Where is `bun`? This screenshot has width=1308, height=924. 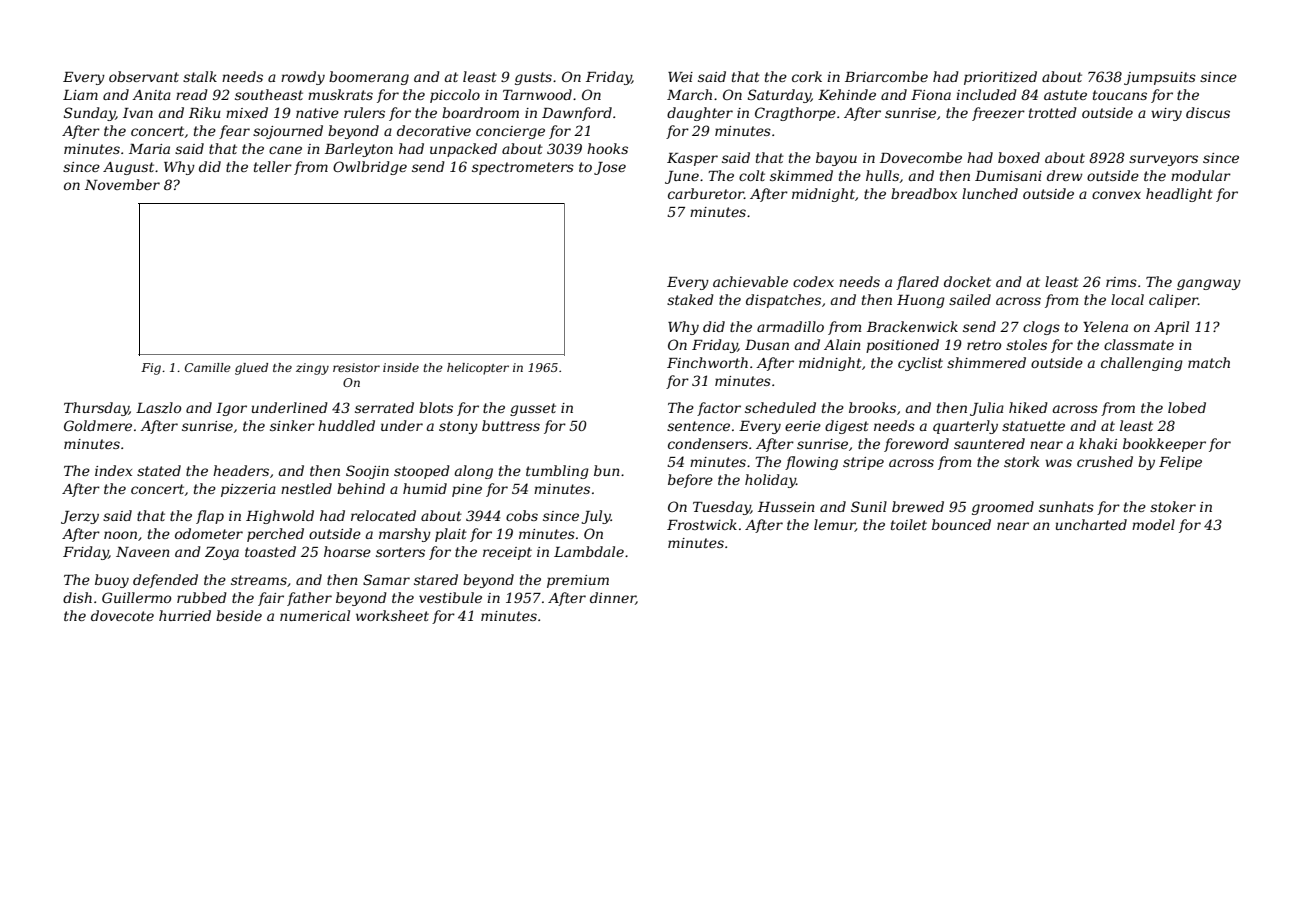 bun is located at coordinates (607, 470).
